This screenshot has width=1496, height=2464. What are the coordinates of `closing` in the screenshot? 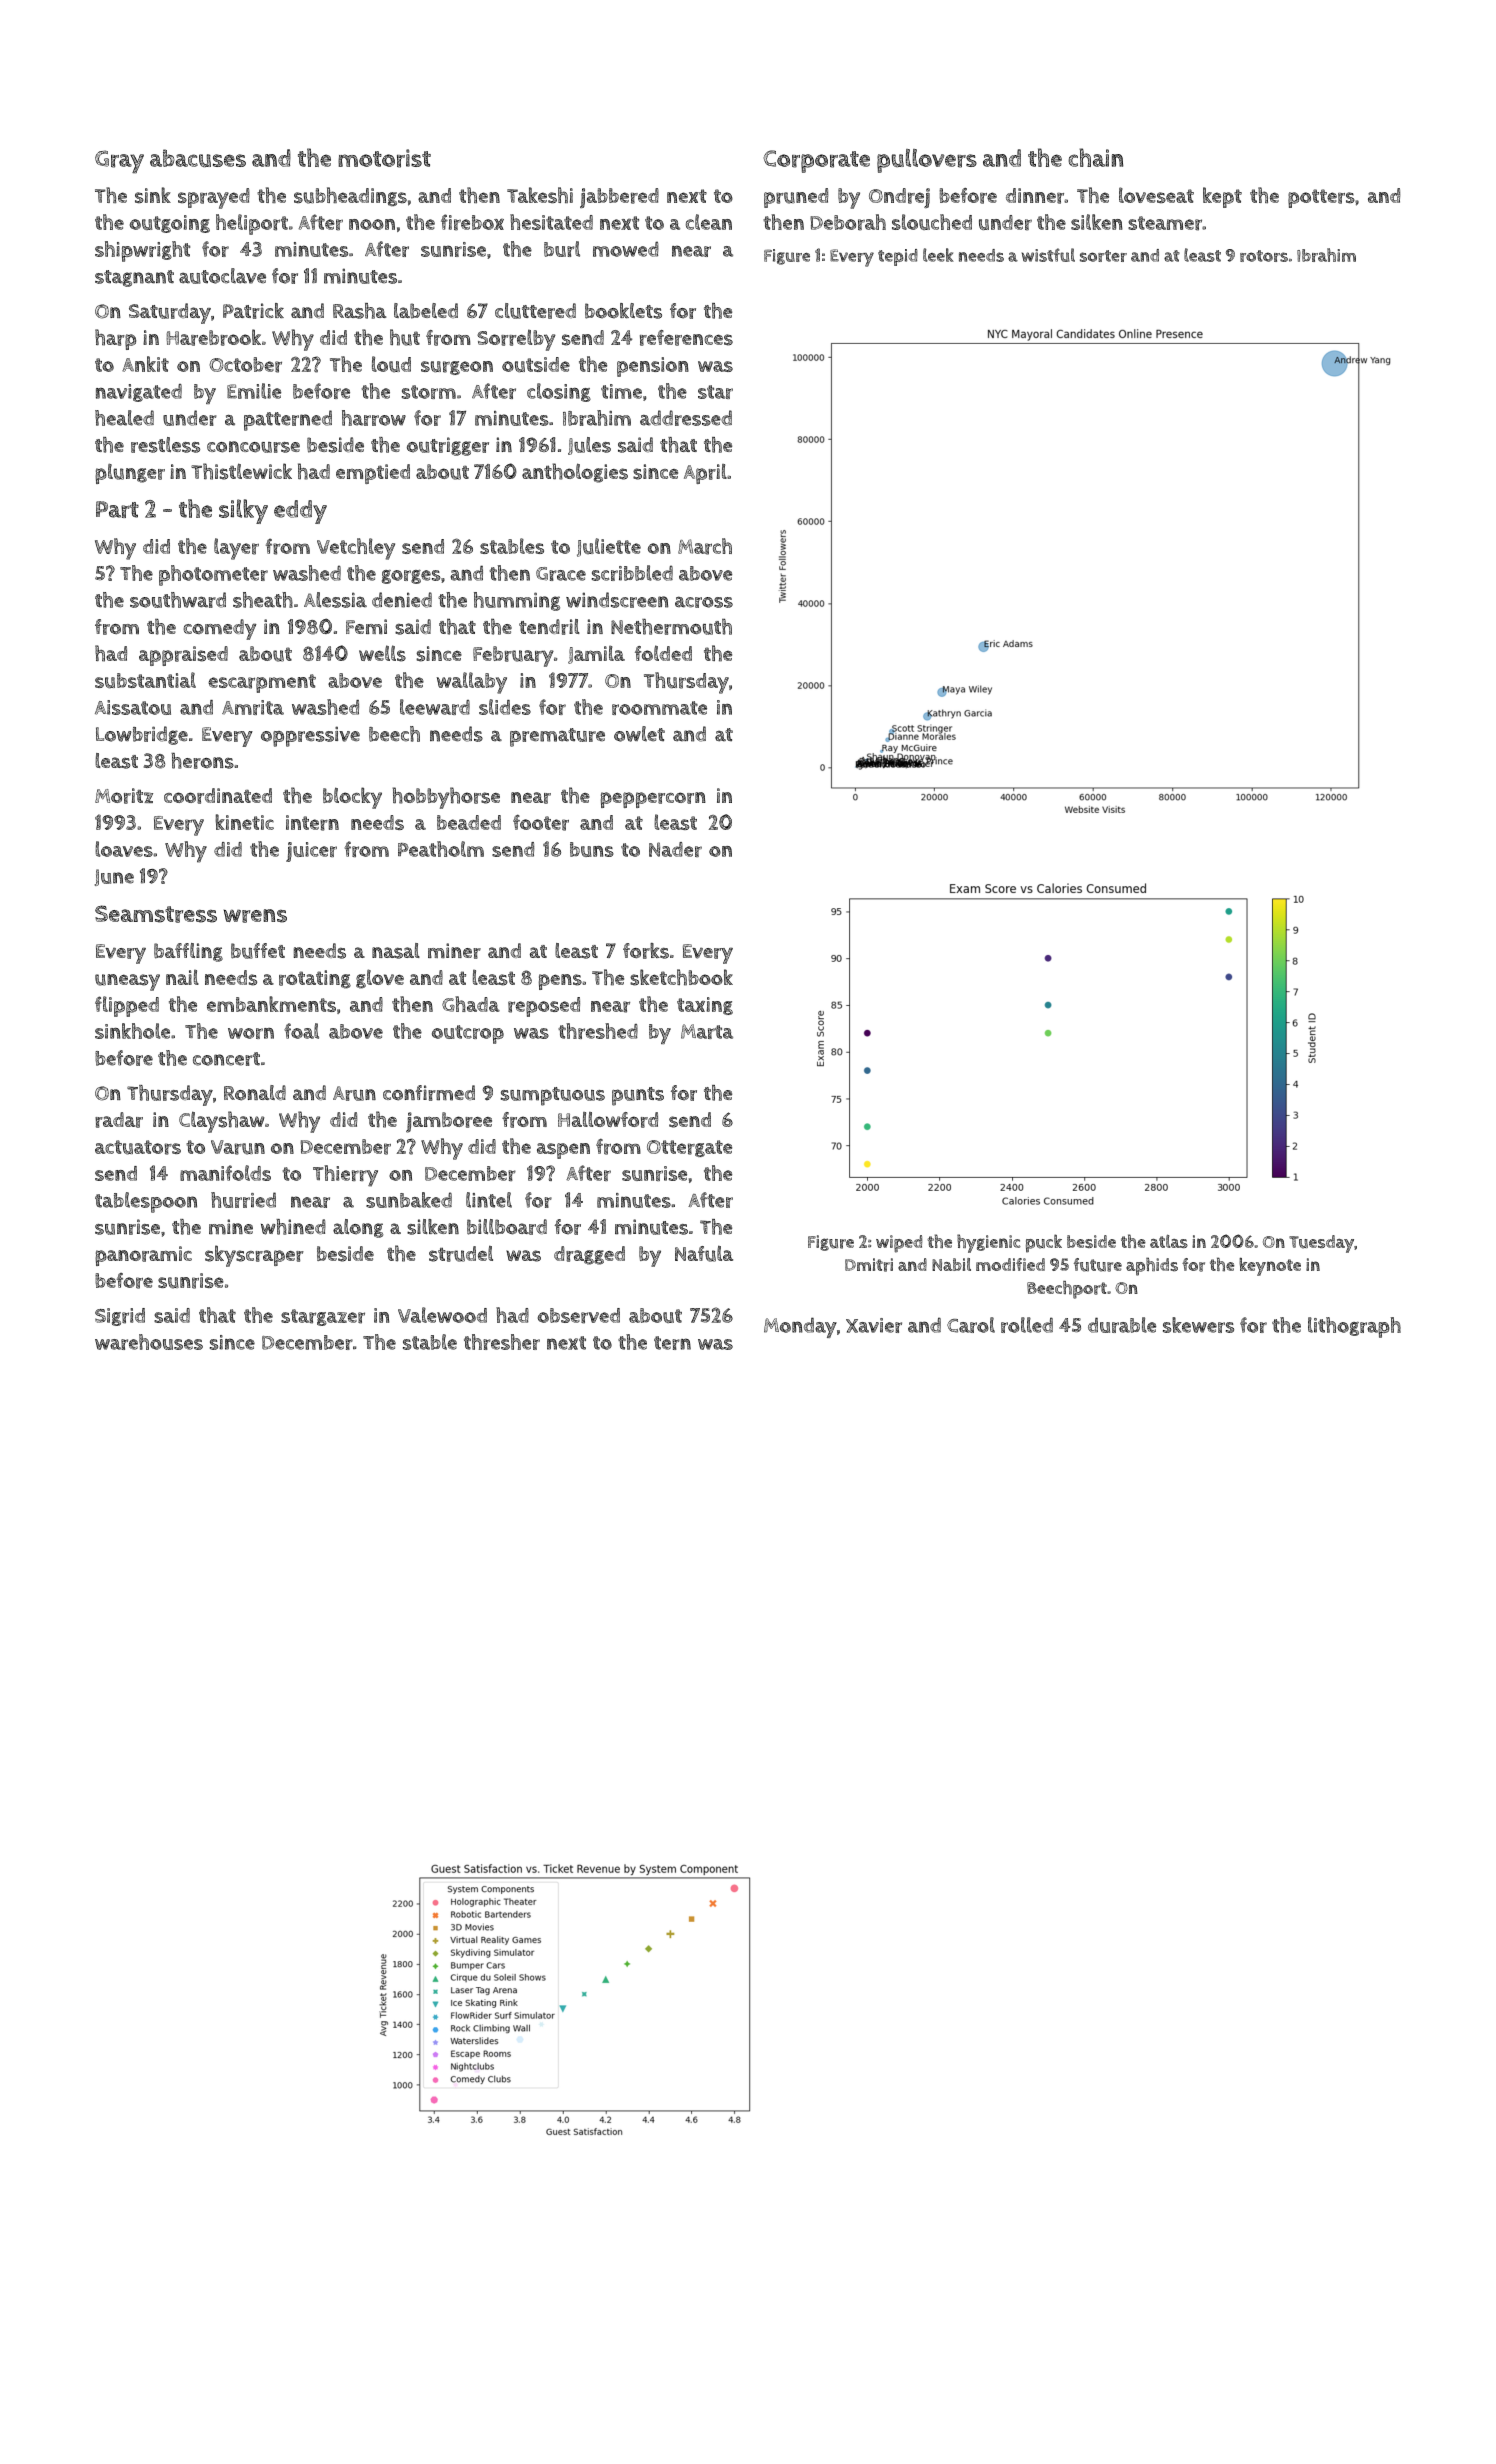 It's located at (559, 392).
